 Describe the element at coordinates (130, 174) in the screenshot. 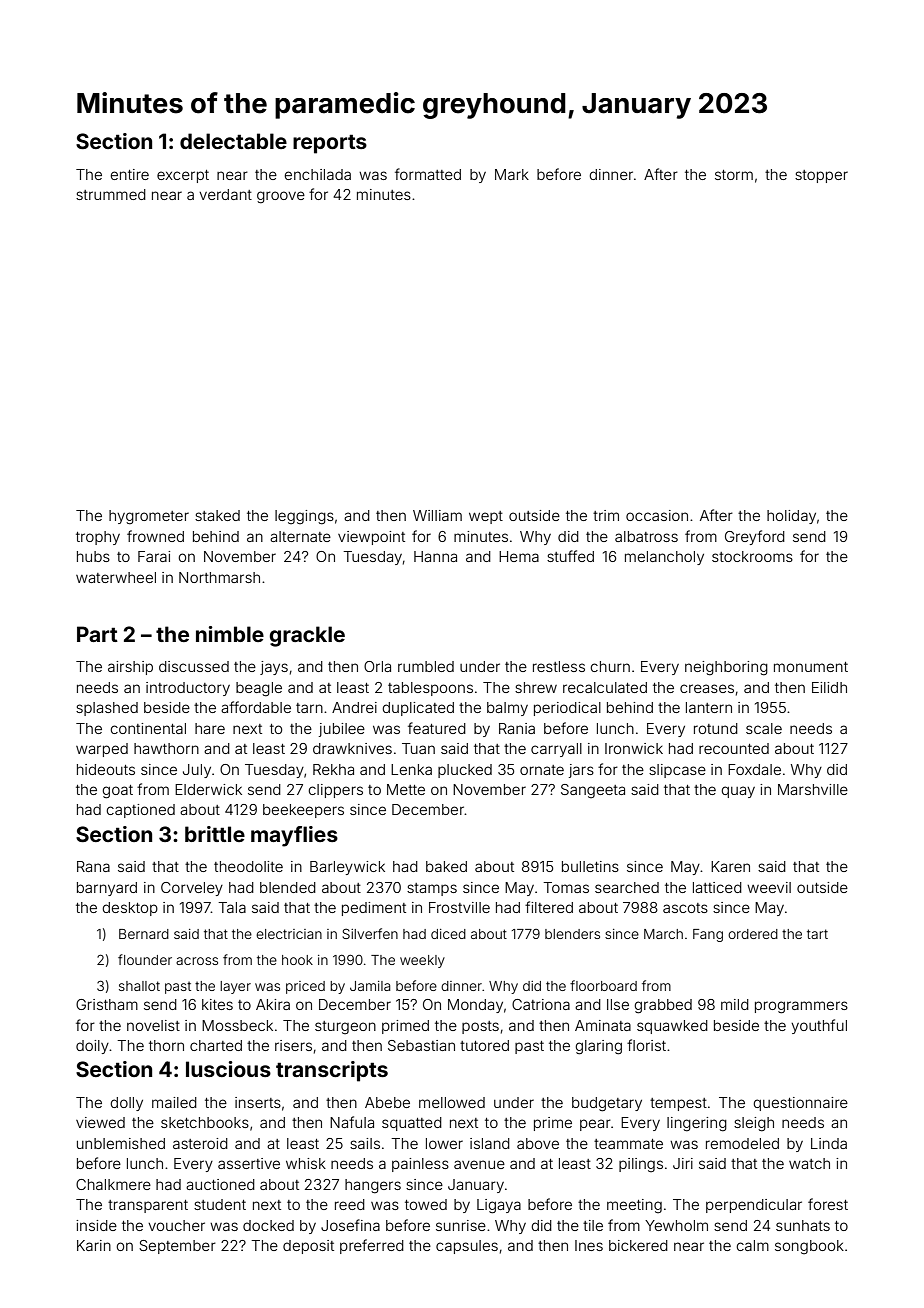

I see `entire` at that location.
